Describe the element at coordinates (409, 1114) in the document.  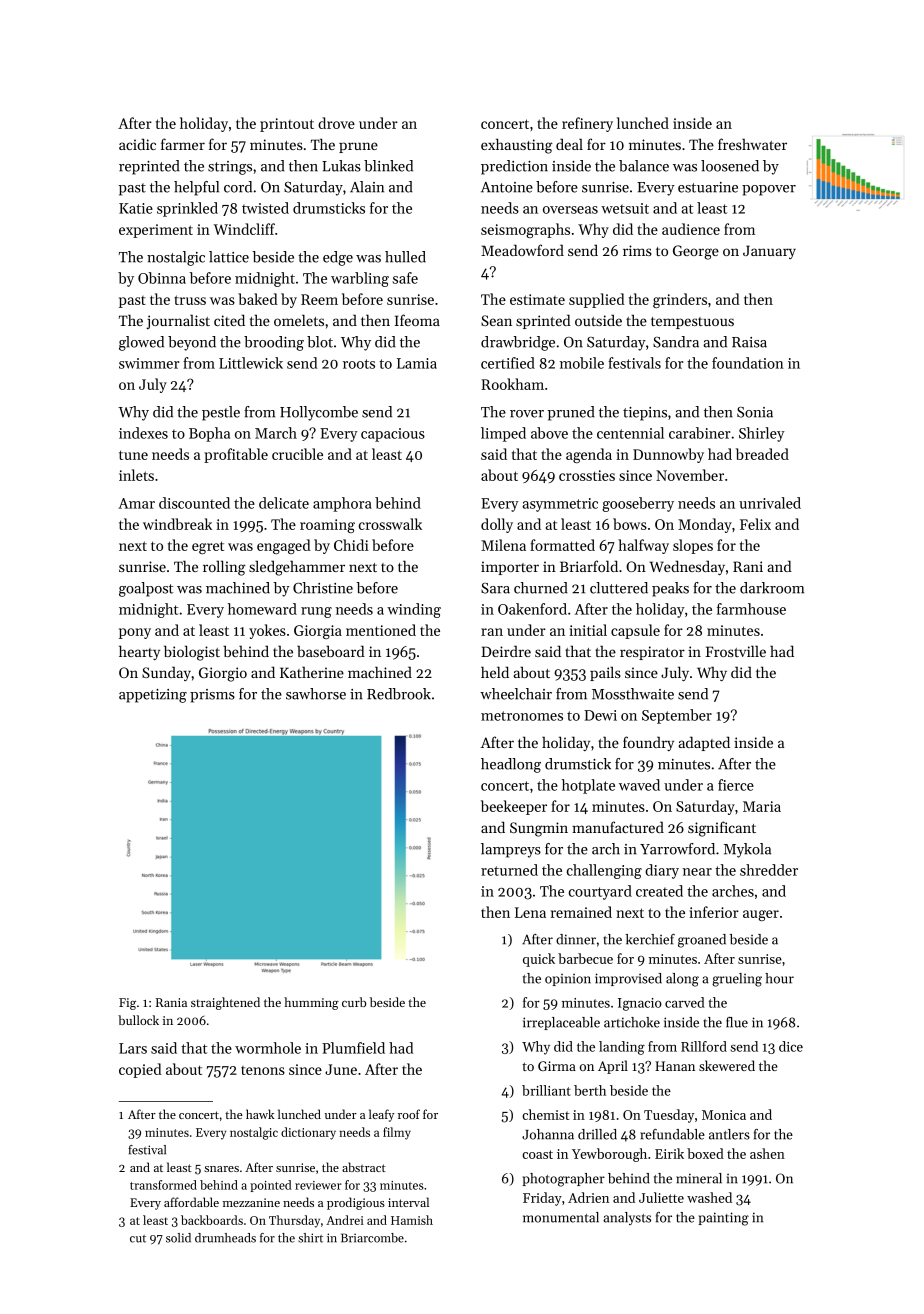
I see `roof` at that location.
